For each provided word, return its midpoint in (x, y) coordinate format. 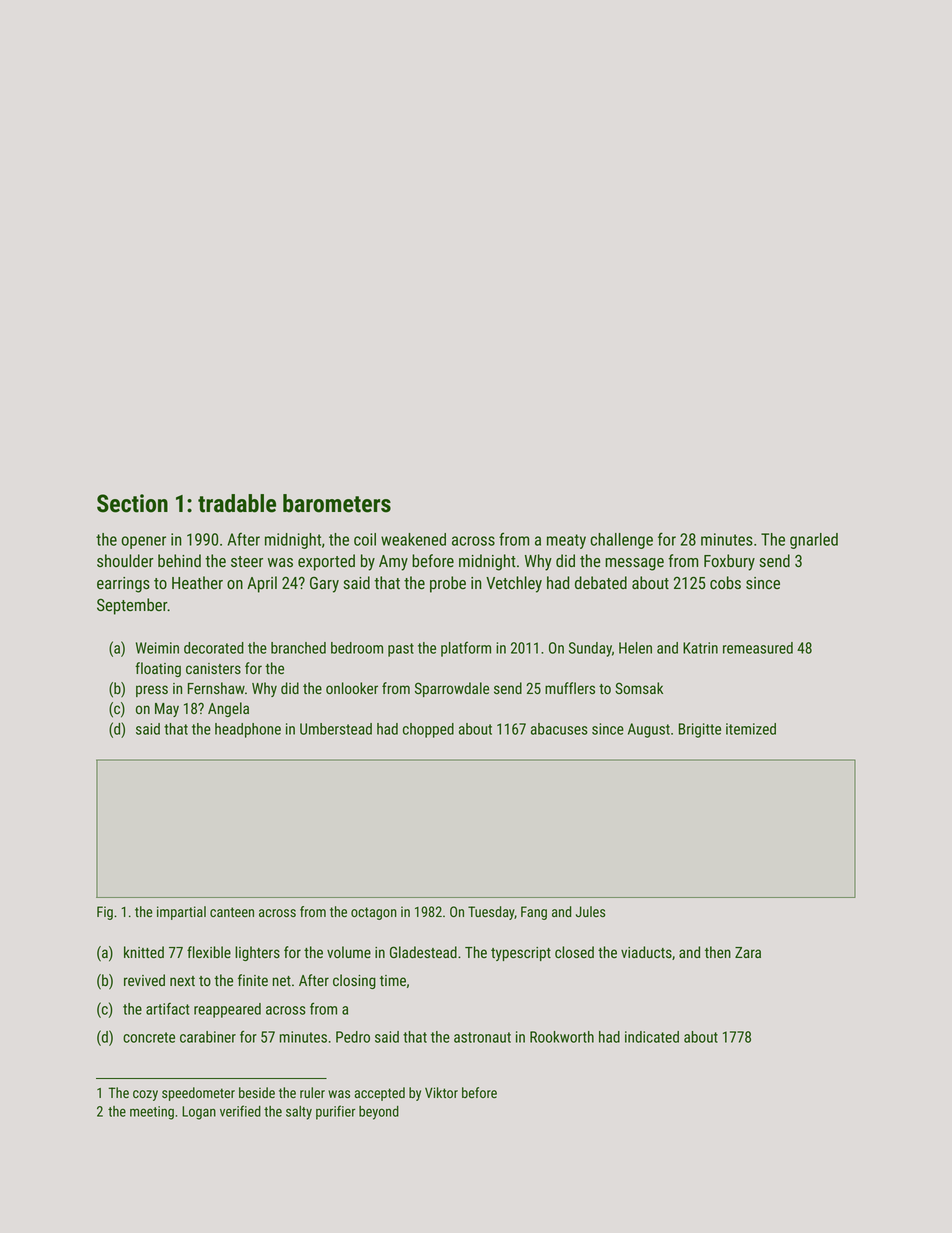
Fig (105, 913)
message (634, 564)
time (393, 980)
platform (466, 649)
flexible (209, 952)
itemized (751, 729)
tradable (237, 503)
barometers (337, 503)
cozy (145, 1095)
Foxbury (729, 562)
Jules (590, 911)
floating (158, 669)
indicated (652, 1037)
